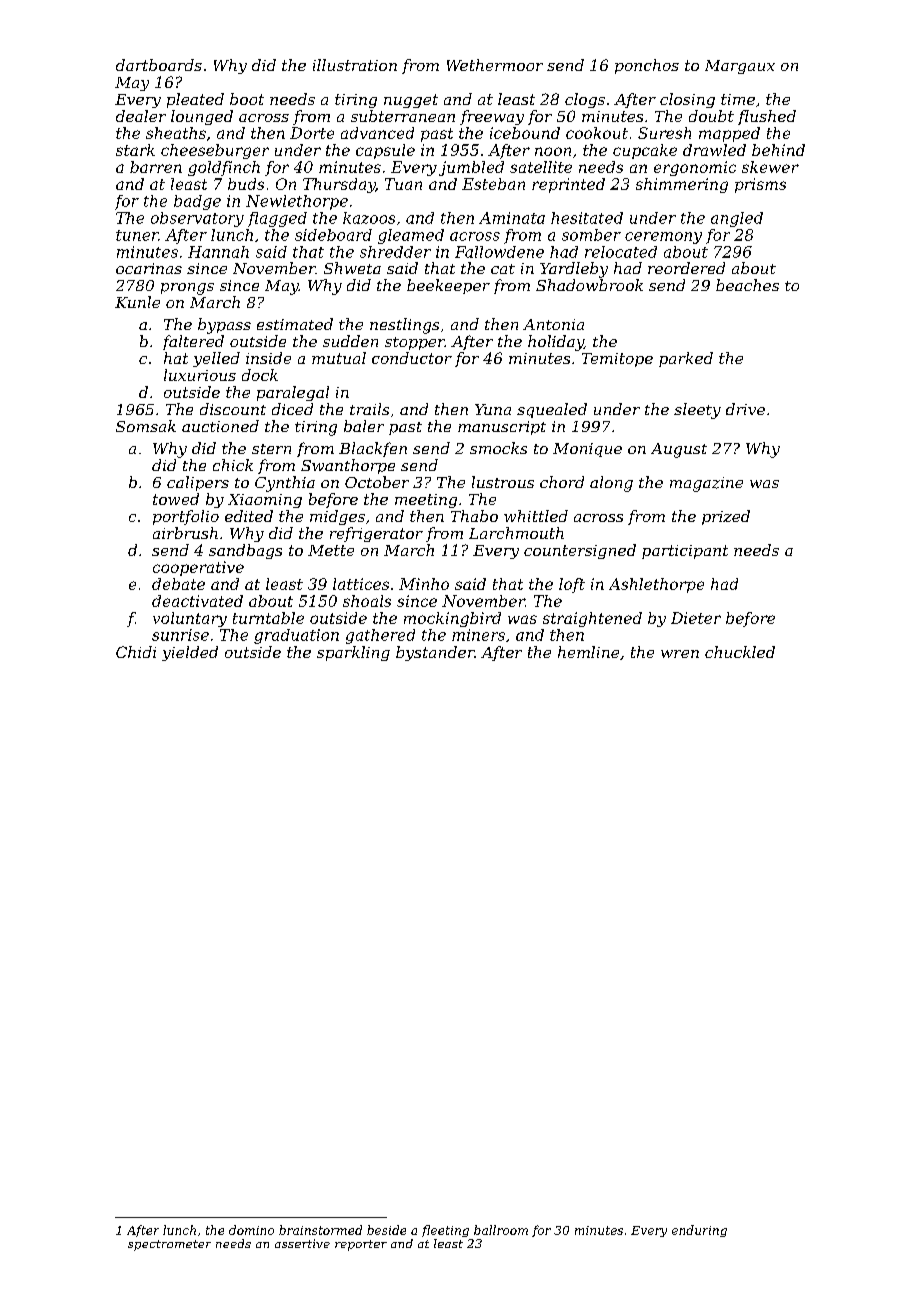  Describe the element at coordinates (647, 66) in the document. I see `ponchos` at that location.
